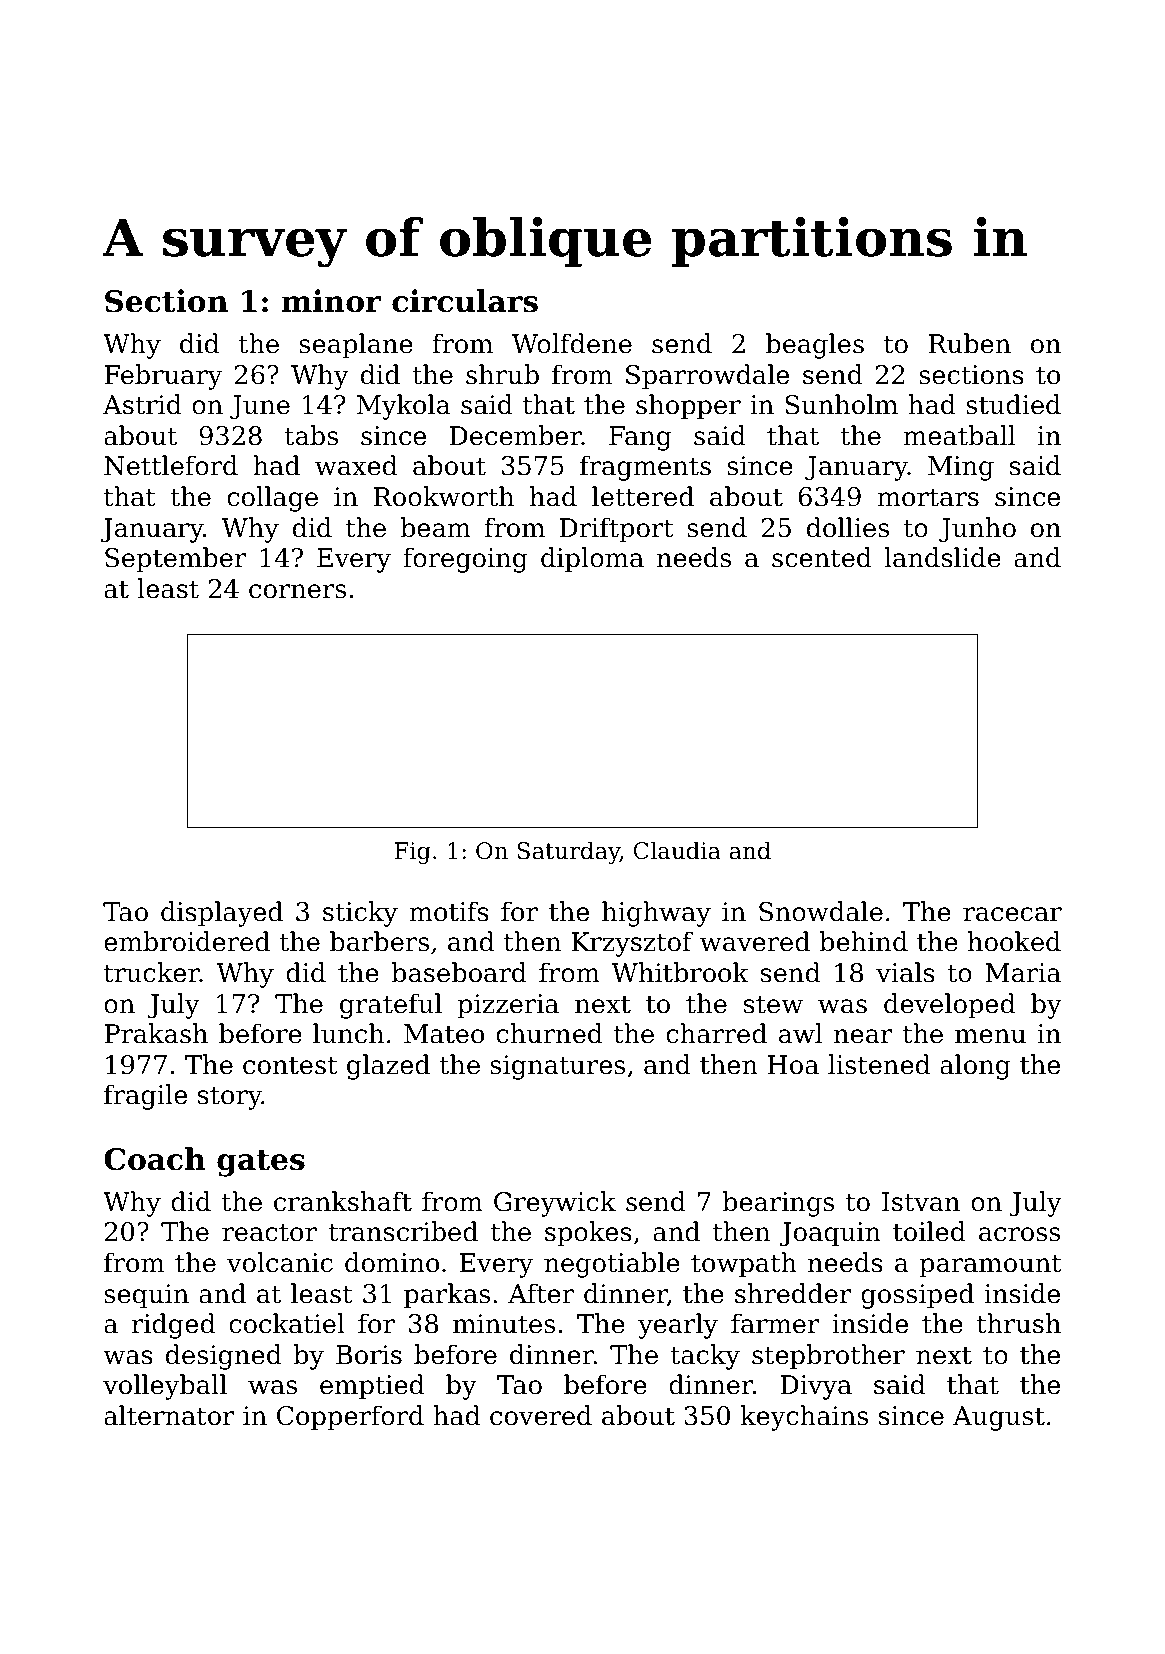 Image resolution: width=1165 pixels, height=1654 pixels. What do you see at coordinates (707, 377) in the page?
I see `Sparrowdale` at bounding box center [707, 377].
